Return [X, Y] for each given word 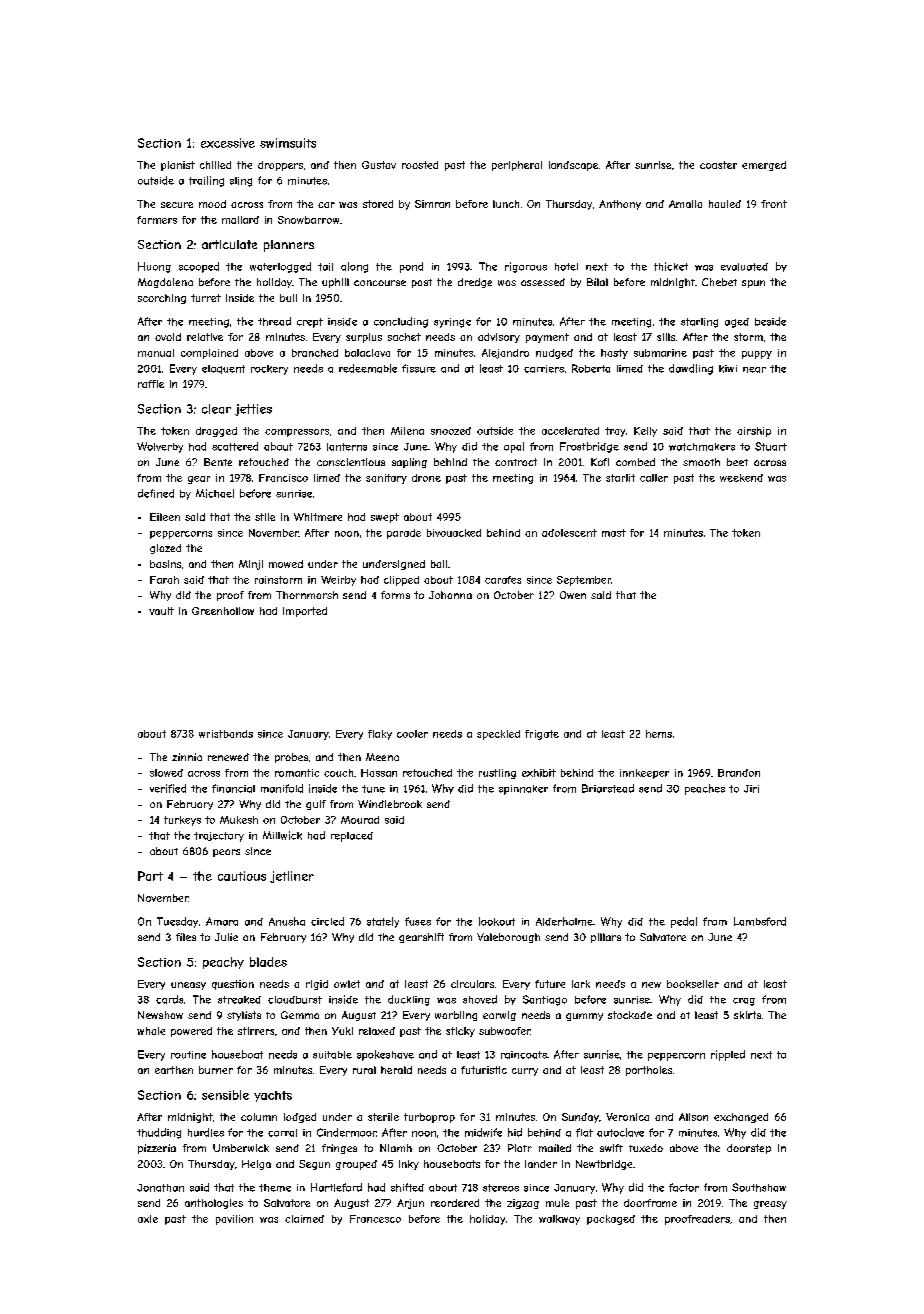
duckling [409, 1000]
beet [737, 462]
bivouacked [454, 533]
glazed [165, 549]
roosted [420, 165]
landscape [573, 166]
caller [654, 478]
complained [209, 354]
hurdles [206, 1132]
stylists [244, 1016]
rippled [728, 1055]
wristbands [226, 734]
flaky [380, 735]
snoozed [451, 431]
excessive [228, 143]
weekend [741, 478]
